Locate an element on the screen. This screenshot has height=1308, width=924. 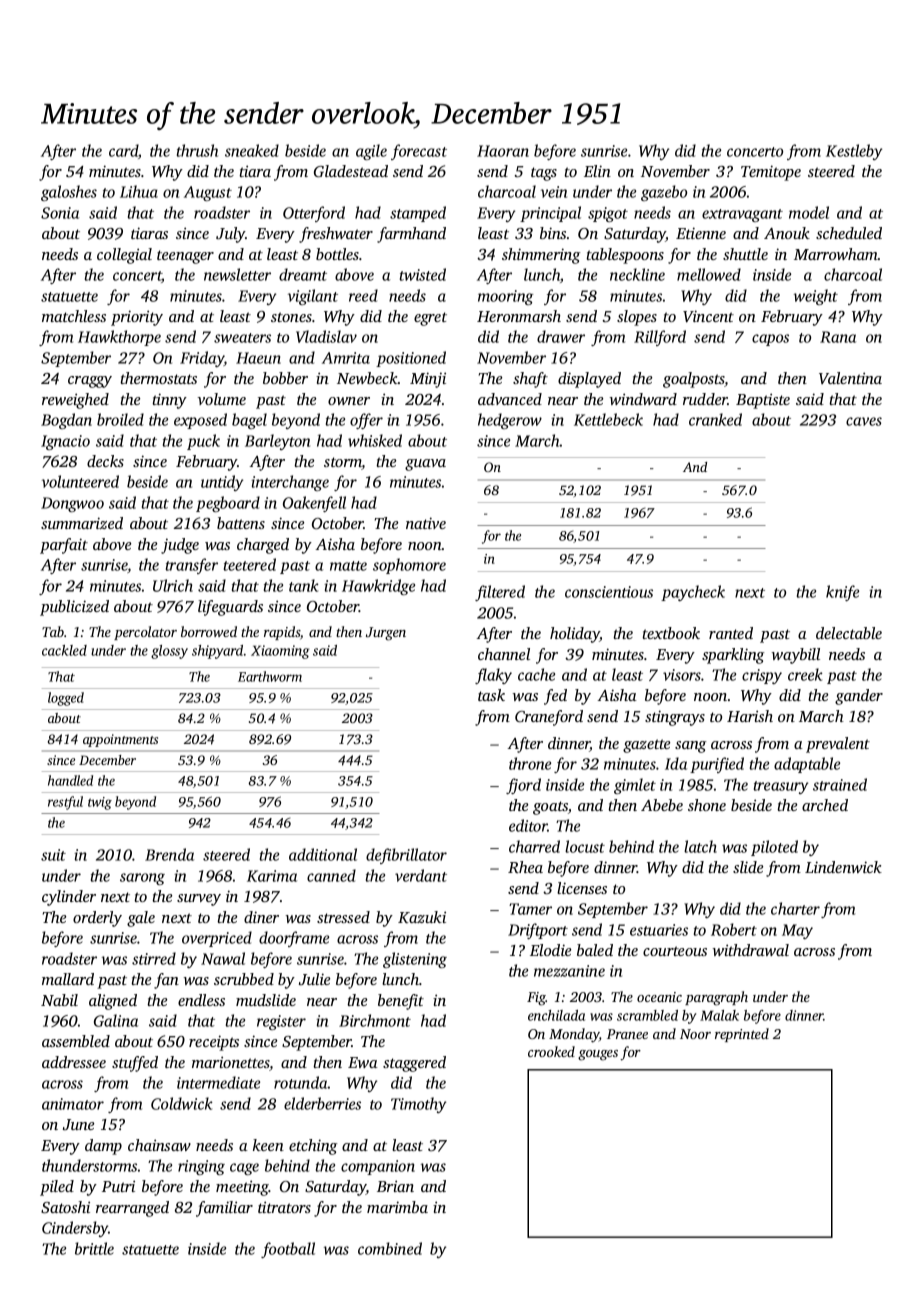
galoshes is located at coordinates (69, 193).
